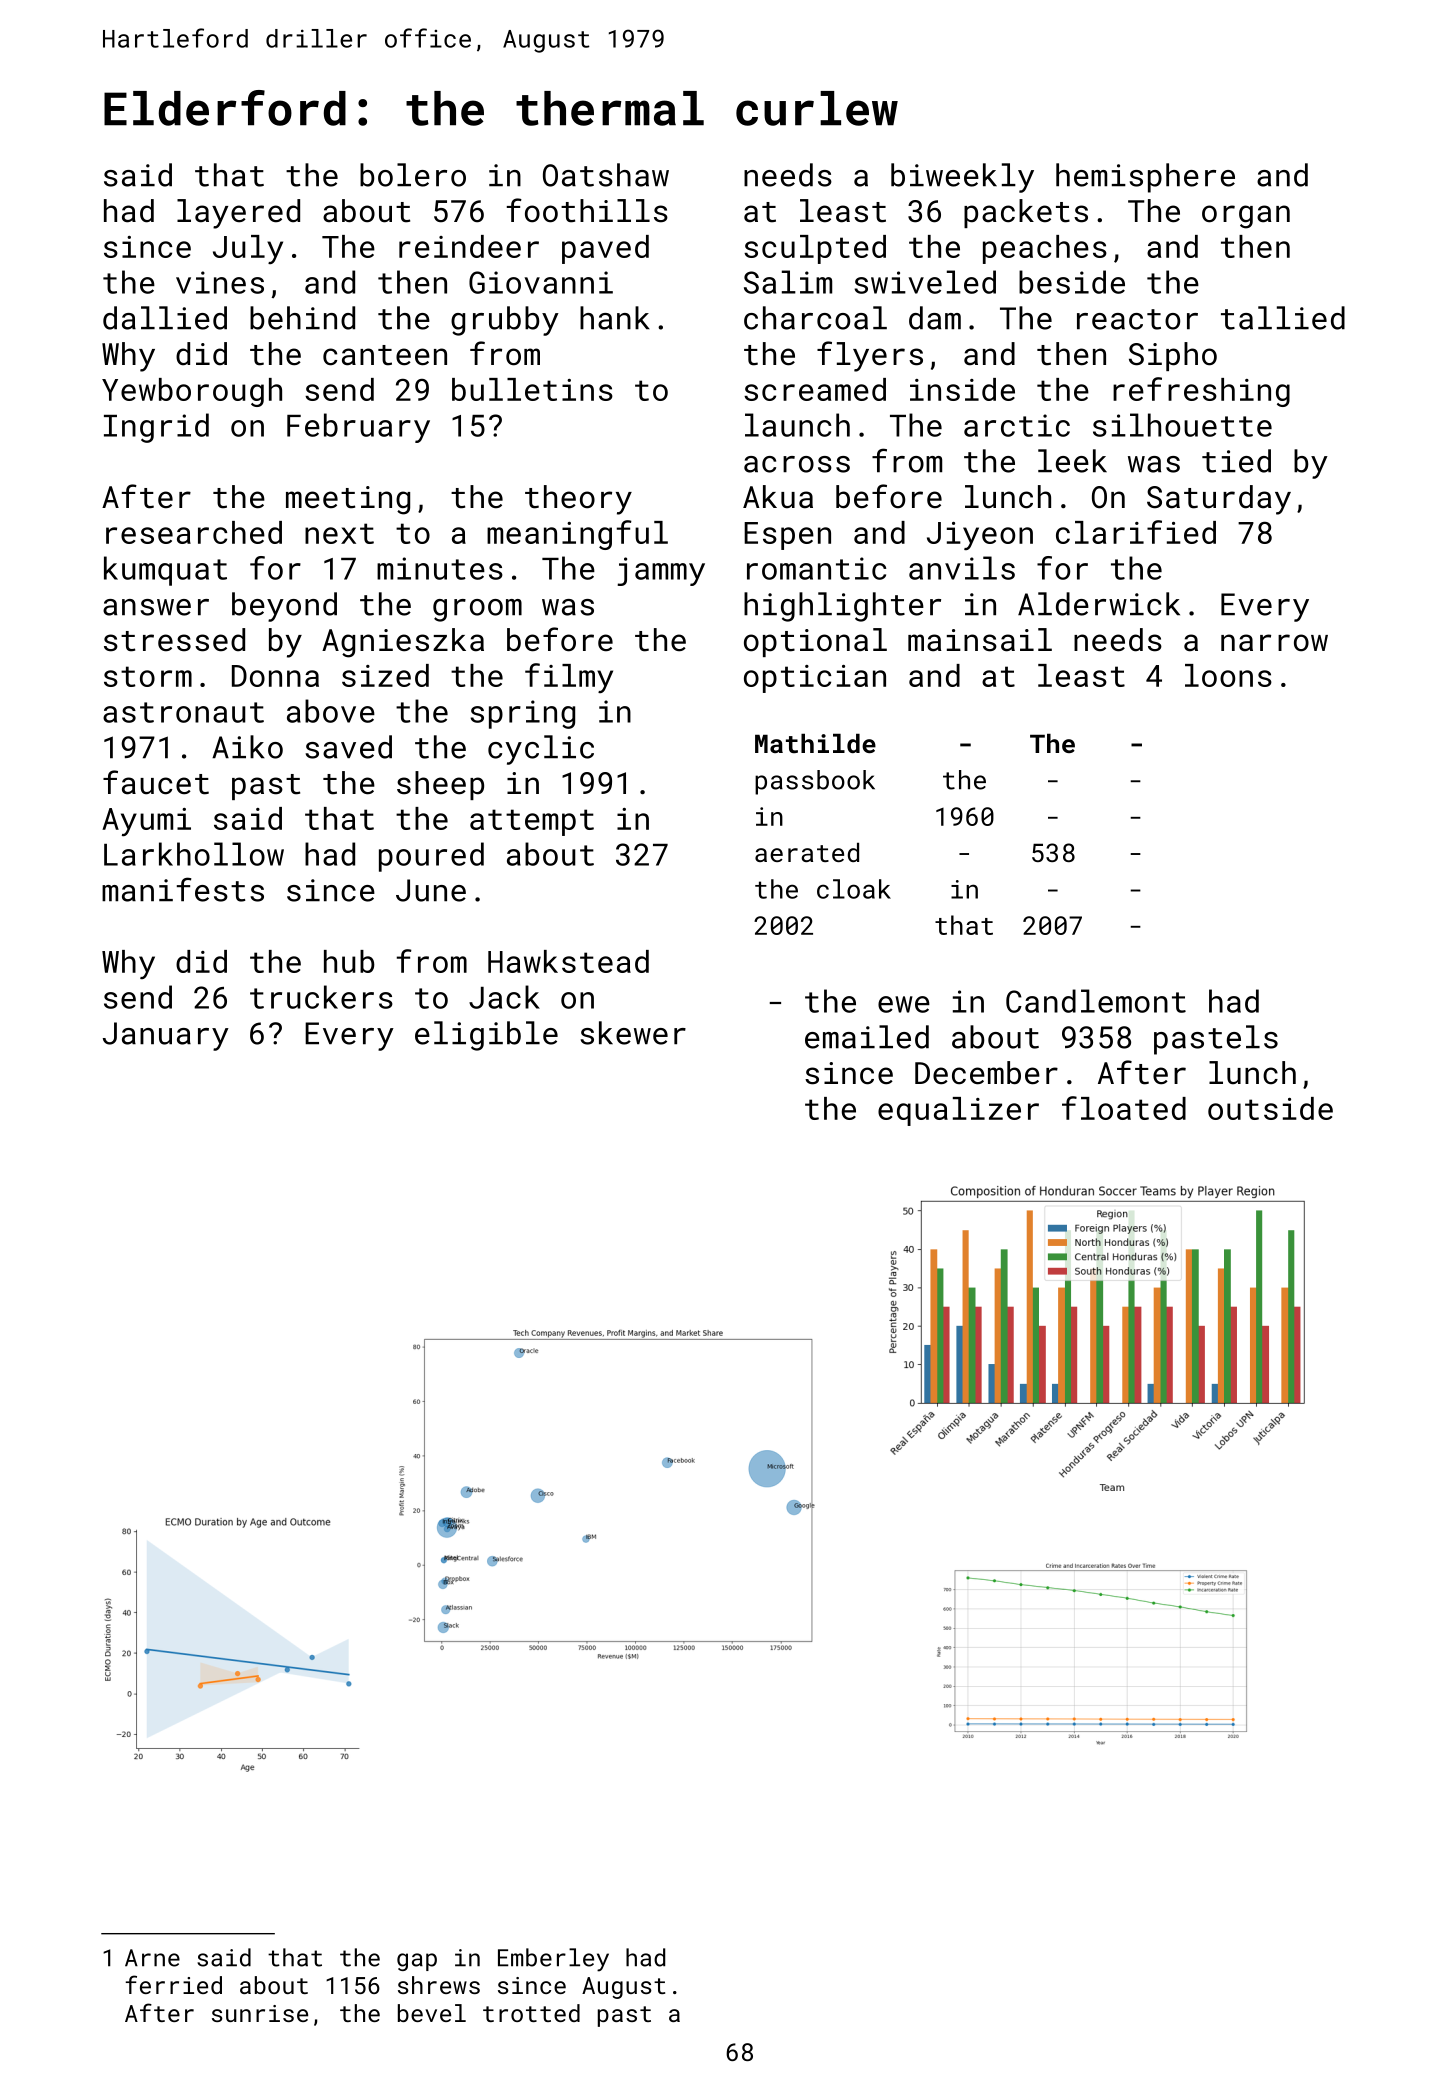 This screenshot has height=2100, width=1450. What do you see at coordinates (439, 1985) in the screenshot?
I see `shrews` at bounding box center [439, 1985].
